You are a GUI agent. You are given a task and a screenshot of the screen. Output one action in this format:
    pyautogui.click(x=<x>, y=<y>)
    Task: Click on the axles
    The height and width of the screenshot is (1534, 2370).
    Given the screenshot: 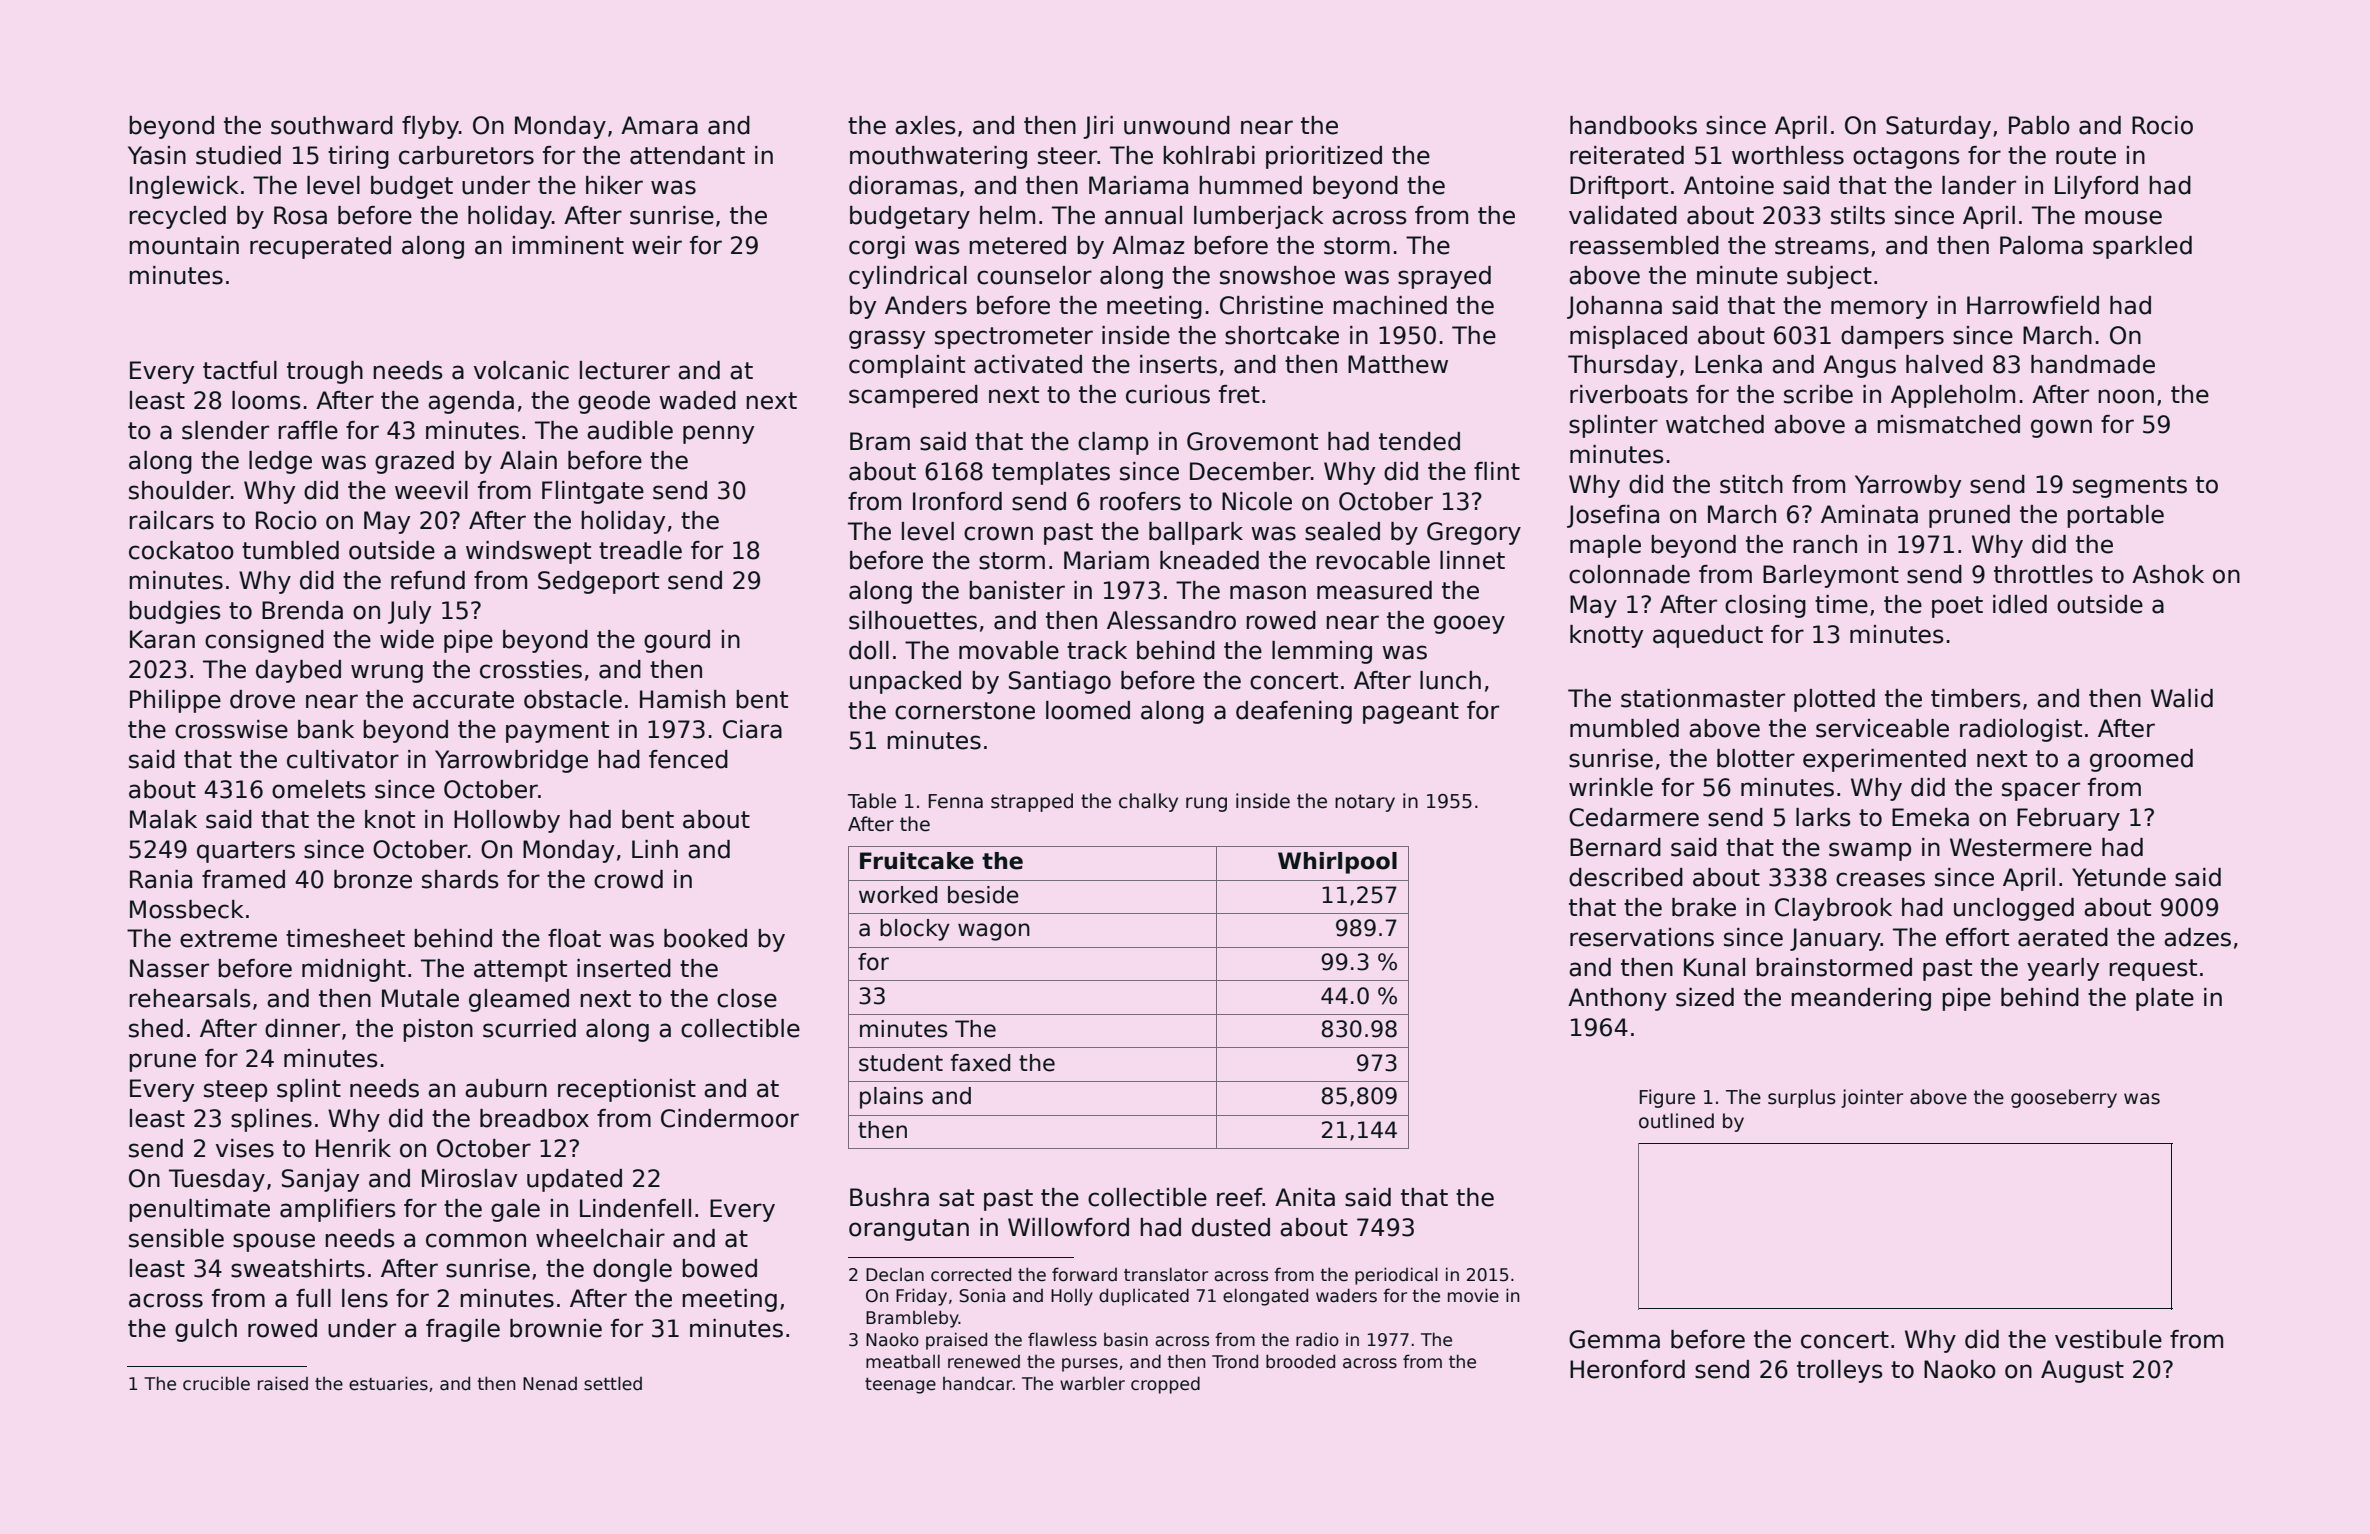 What is the action you would take?
    pyautogui.click(x=925, y=125)
